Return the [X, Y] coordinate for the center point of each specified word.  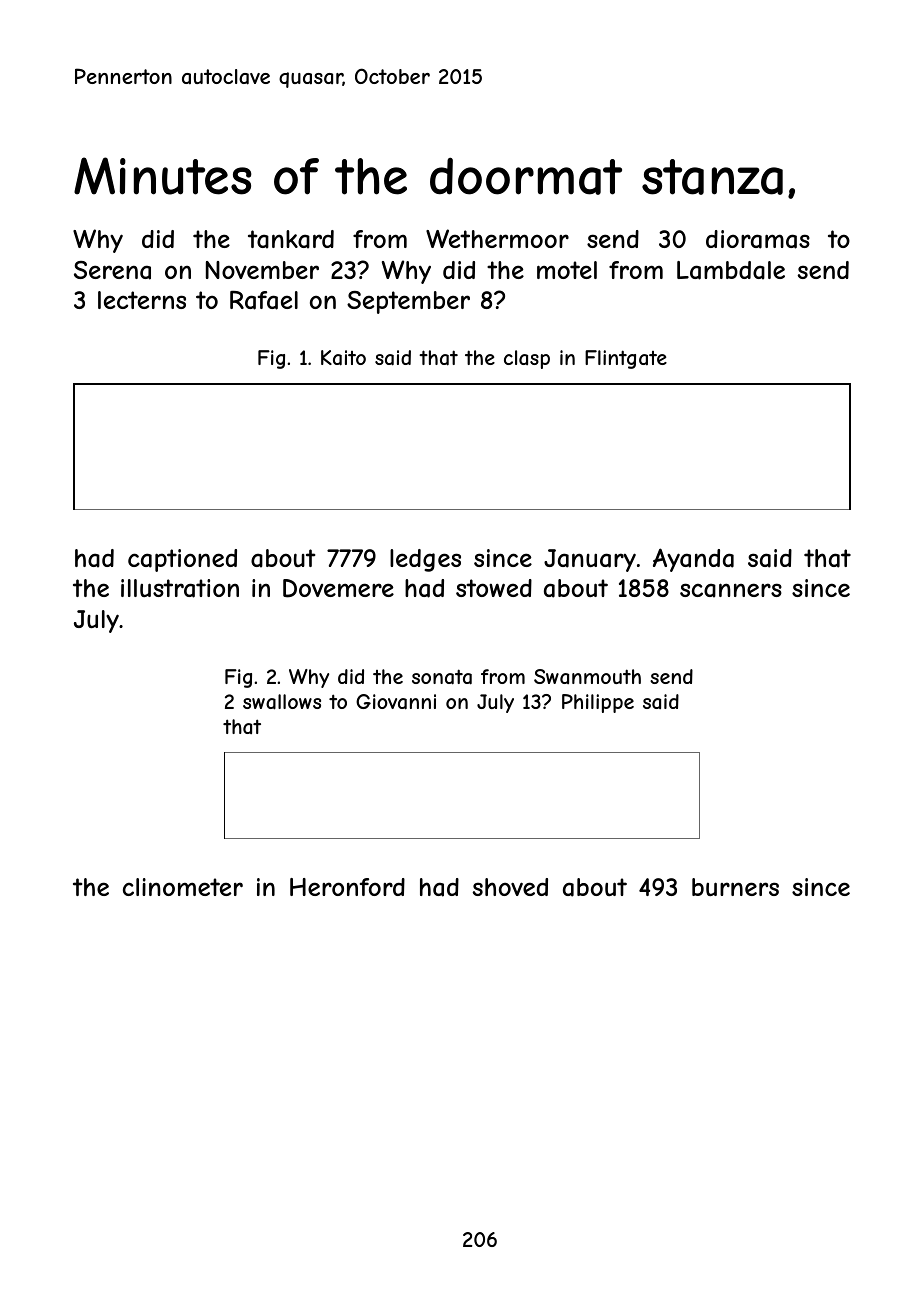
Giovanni [396, 702]
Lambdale [731, 270]
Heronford [347, 887]
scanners [731, 590]
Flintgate [626, 359]
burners [735, 887]
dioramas [758, 239]
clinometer [183, 887]
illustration [180, 588]
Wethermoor [497, 238]
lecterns [142, 300]
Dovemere [338, 588]
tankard [291, 239]
